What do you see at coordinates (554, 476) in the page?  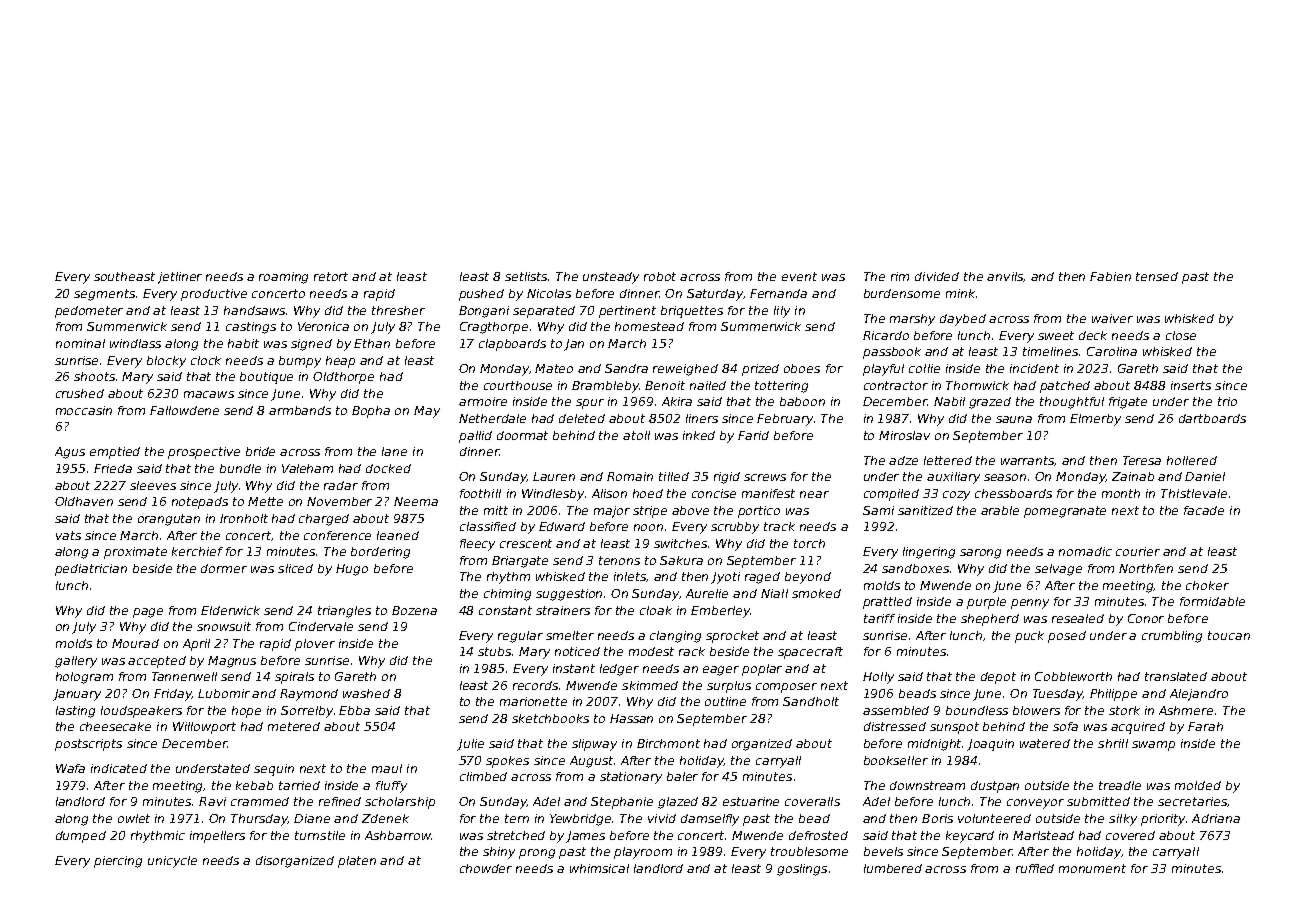 I see `Lauren` at bounding box center [554, 476].
